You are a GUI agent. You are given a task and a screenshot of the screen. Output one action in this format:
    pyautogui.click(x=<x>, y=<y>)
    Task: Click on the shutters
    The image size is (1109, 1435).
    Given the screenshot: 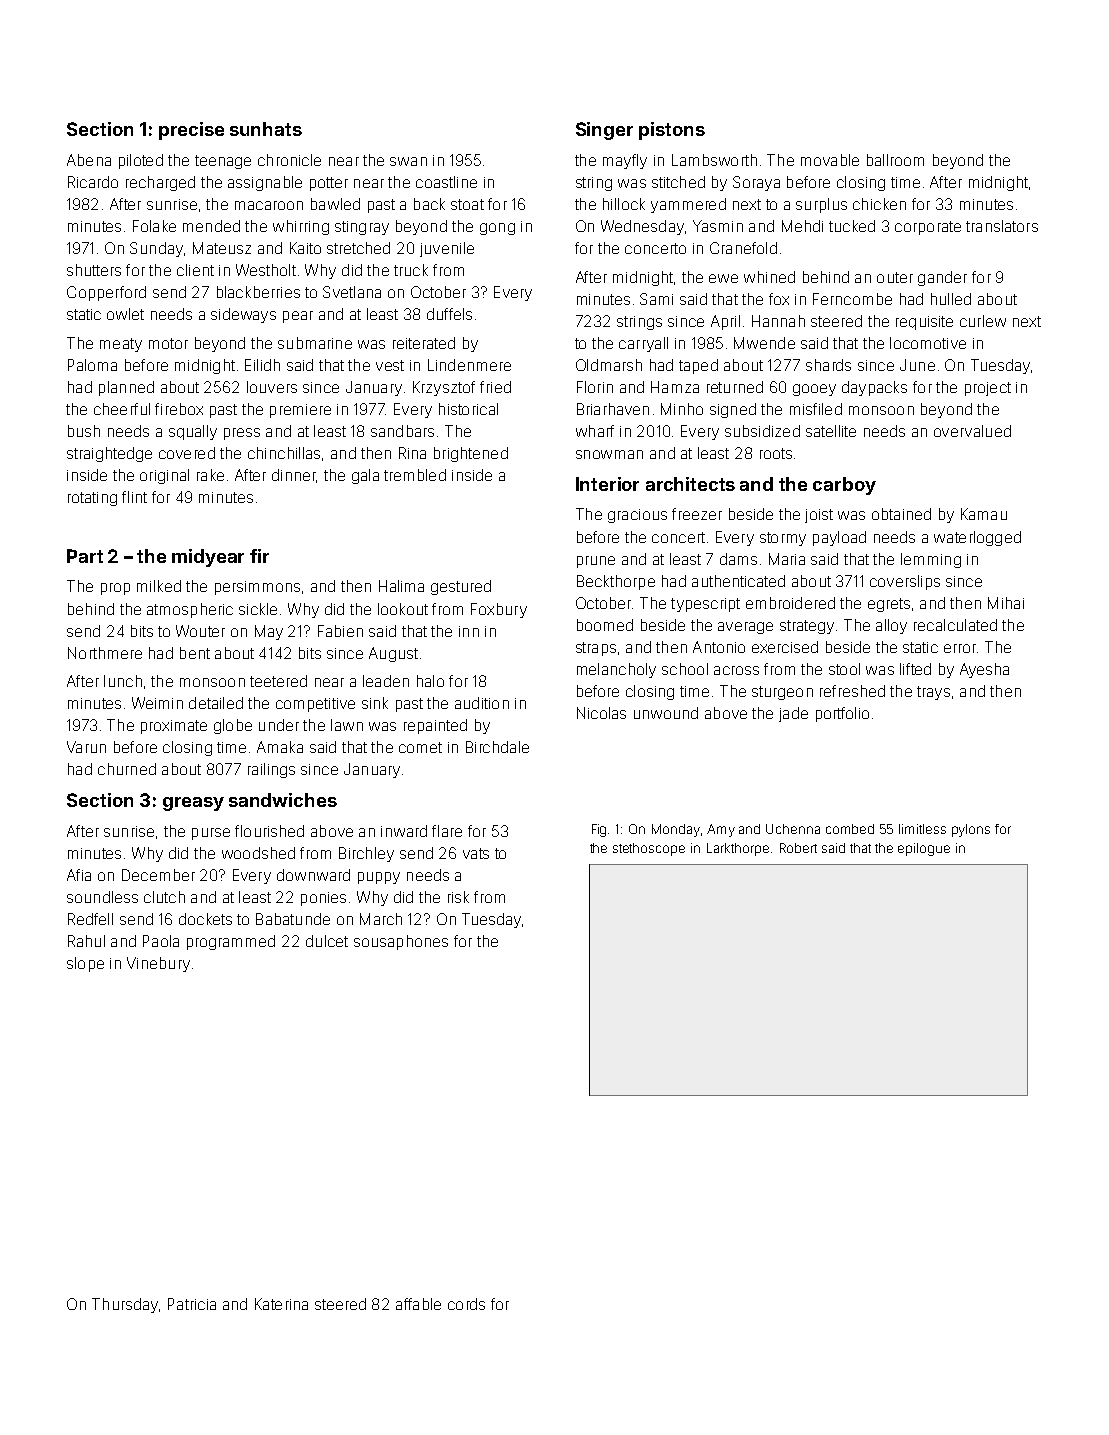 What is the action you would take?
    pyautogui.click(x=94, y=270)
